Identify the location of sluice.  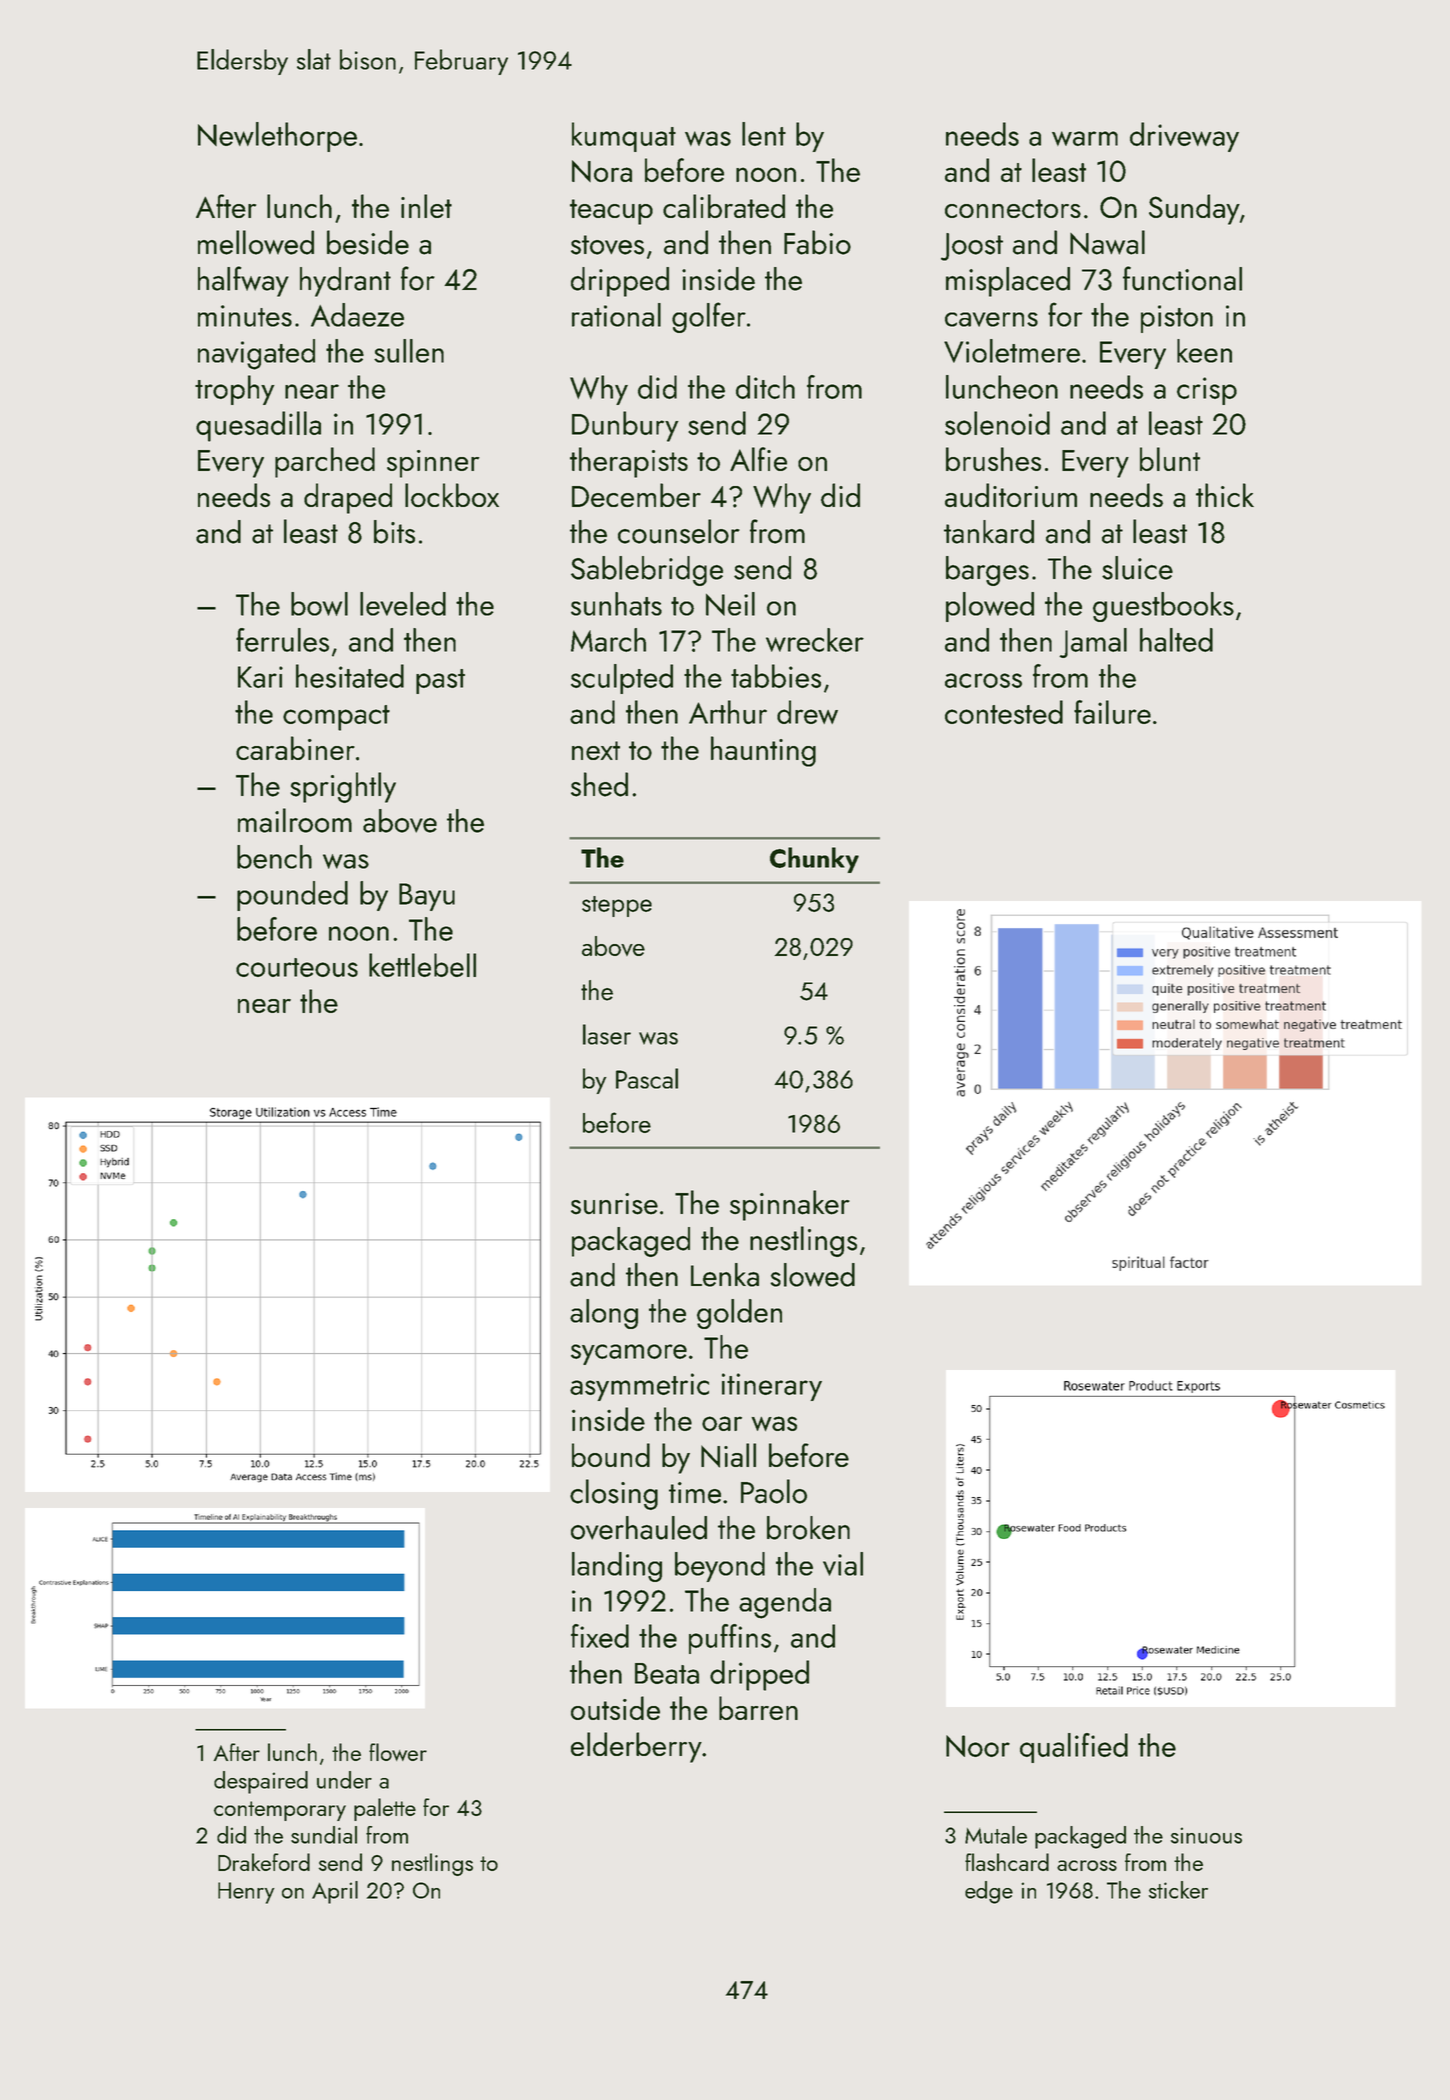
(1137, 568).
